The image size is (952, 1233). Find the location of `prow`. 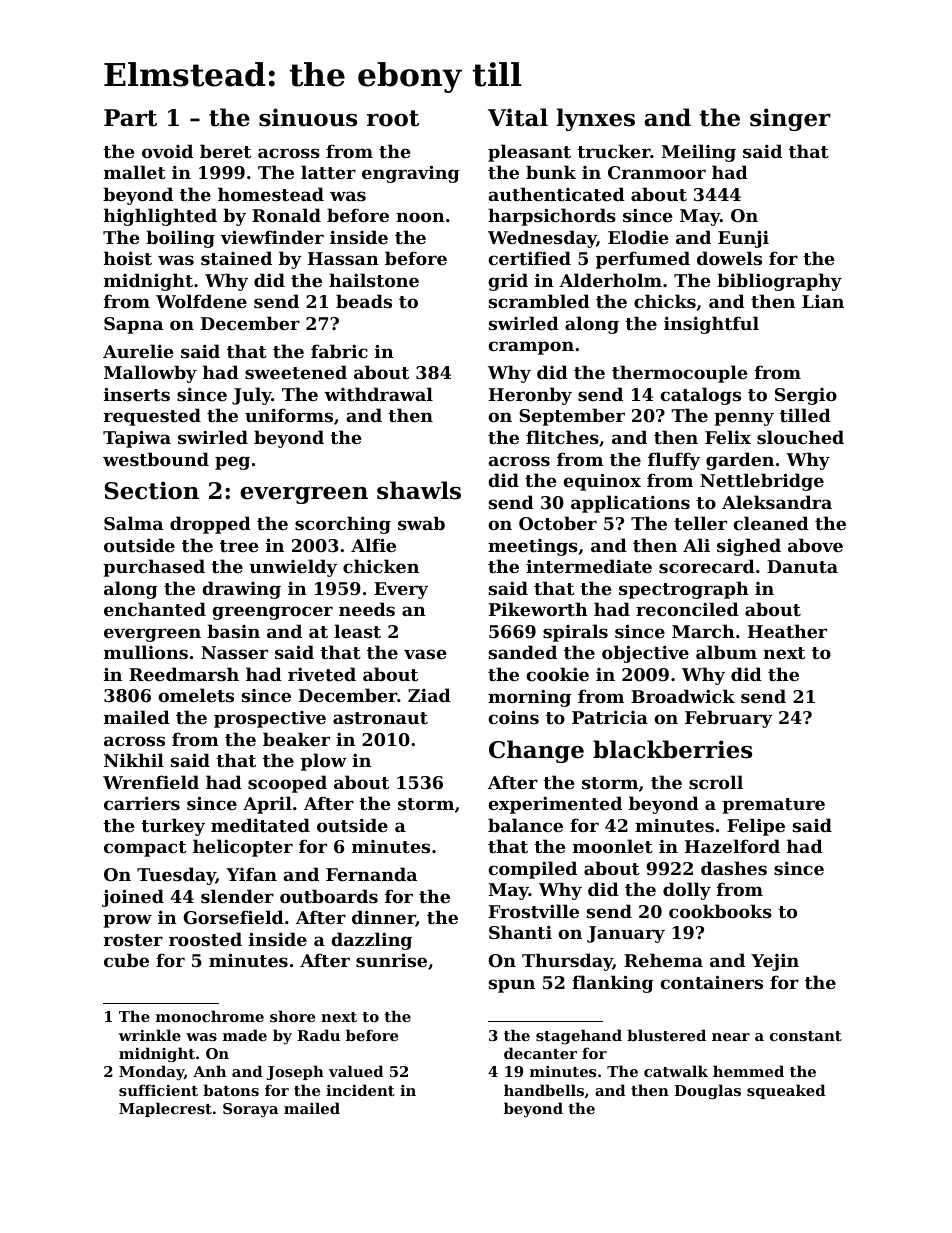

prow is located at coordinates (127, 921).
